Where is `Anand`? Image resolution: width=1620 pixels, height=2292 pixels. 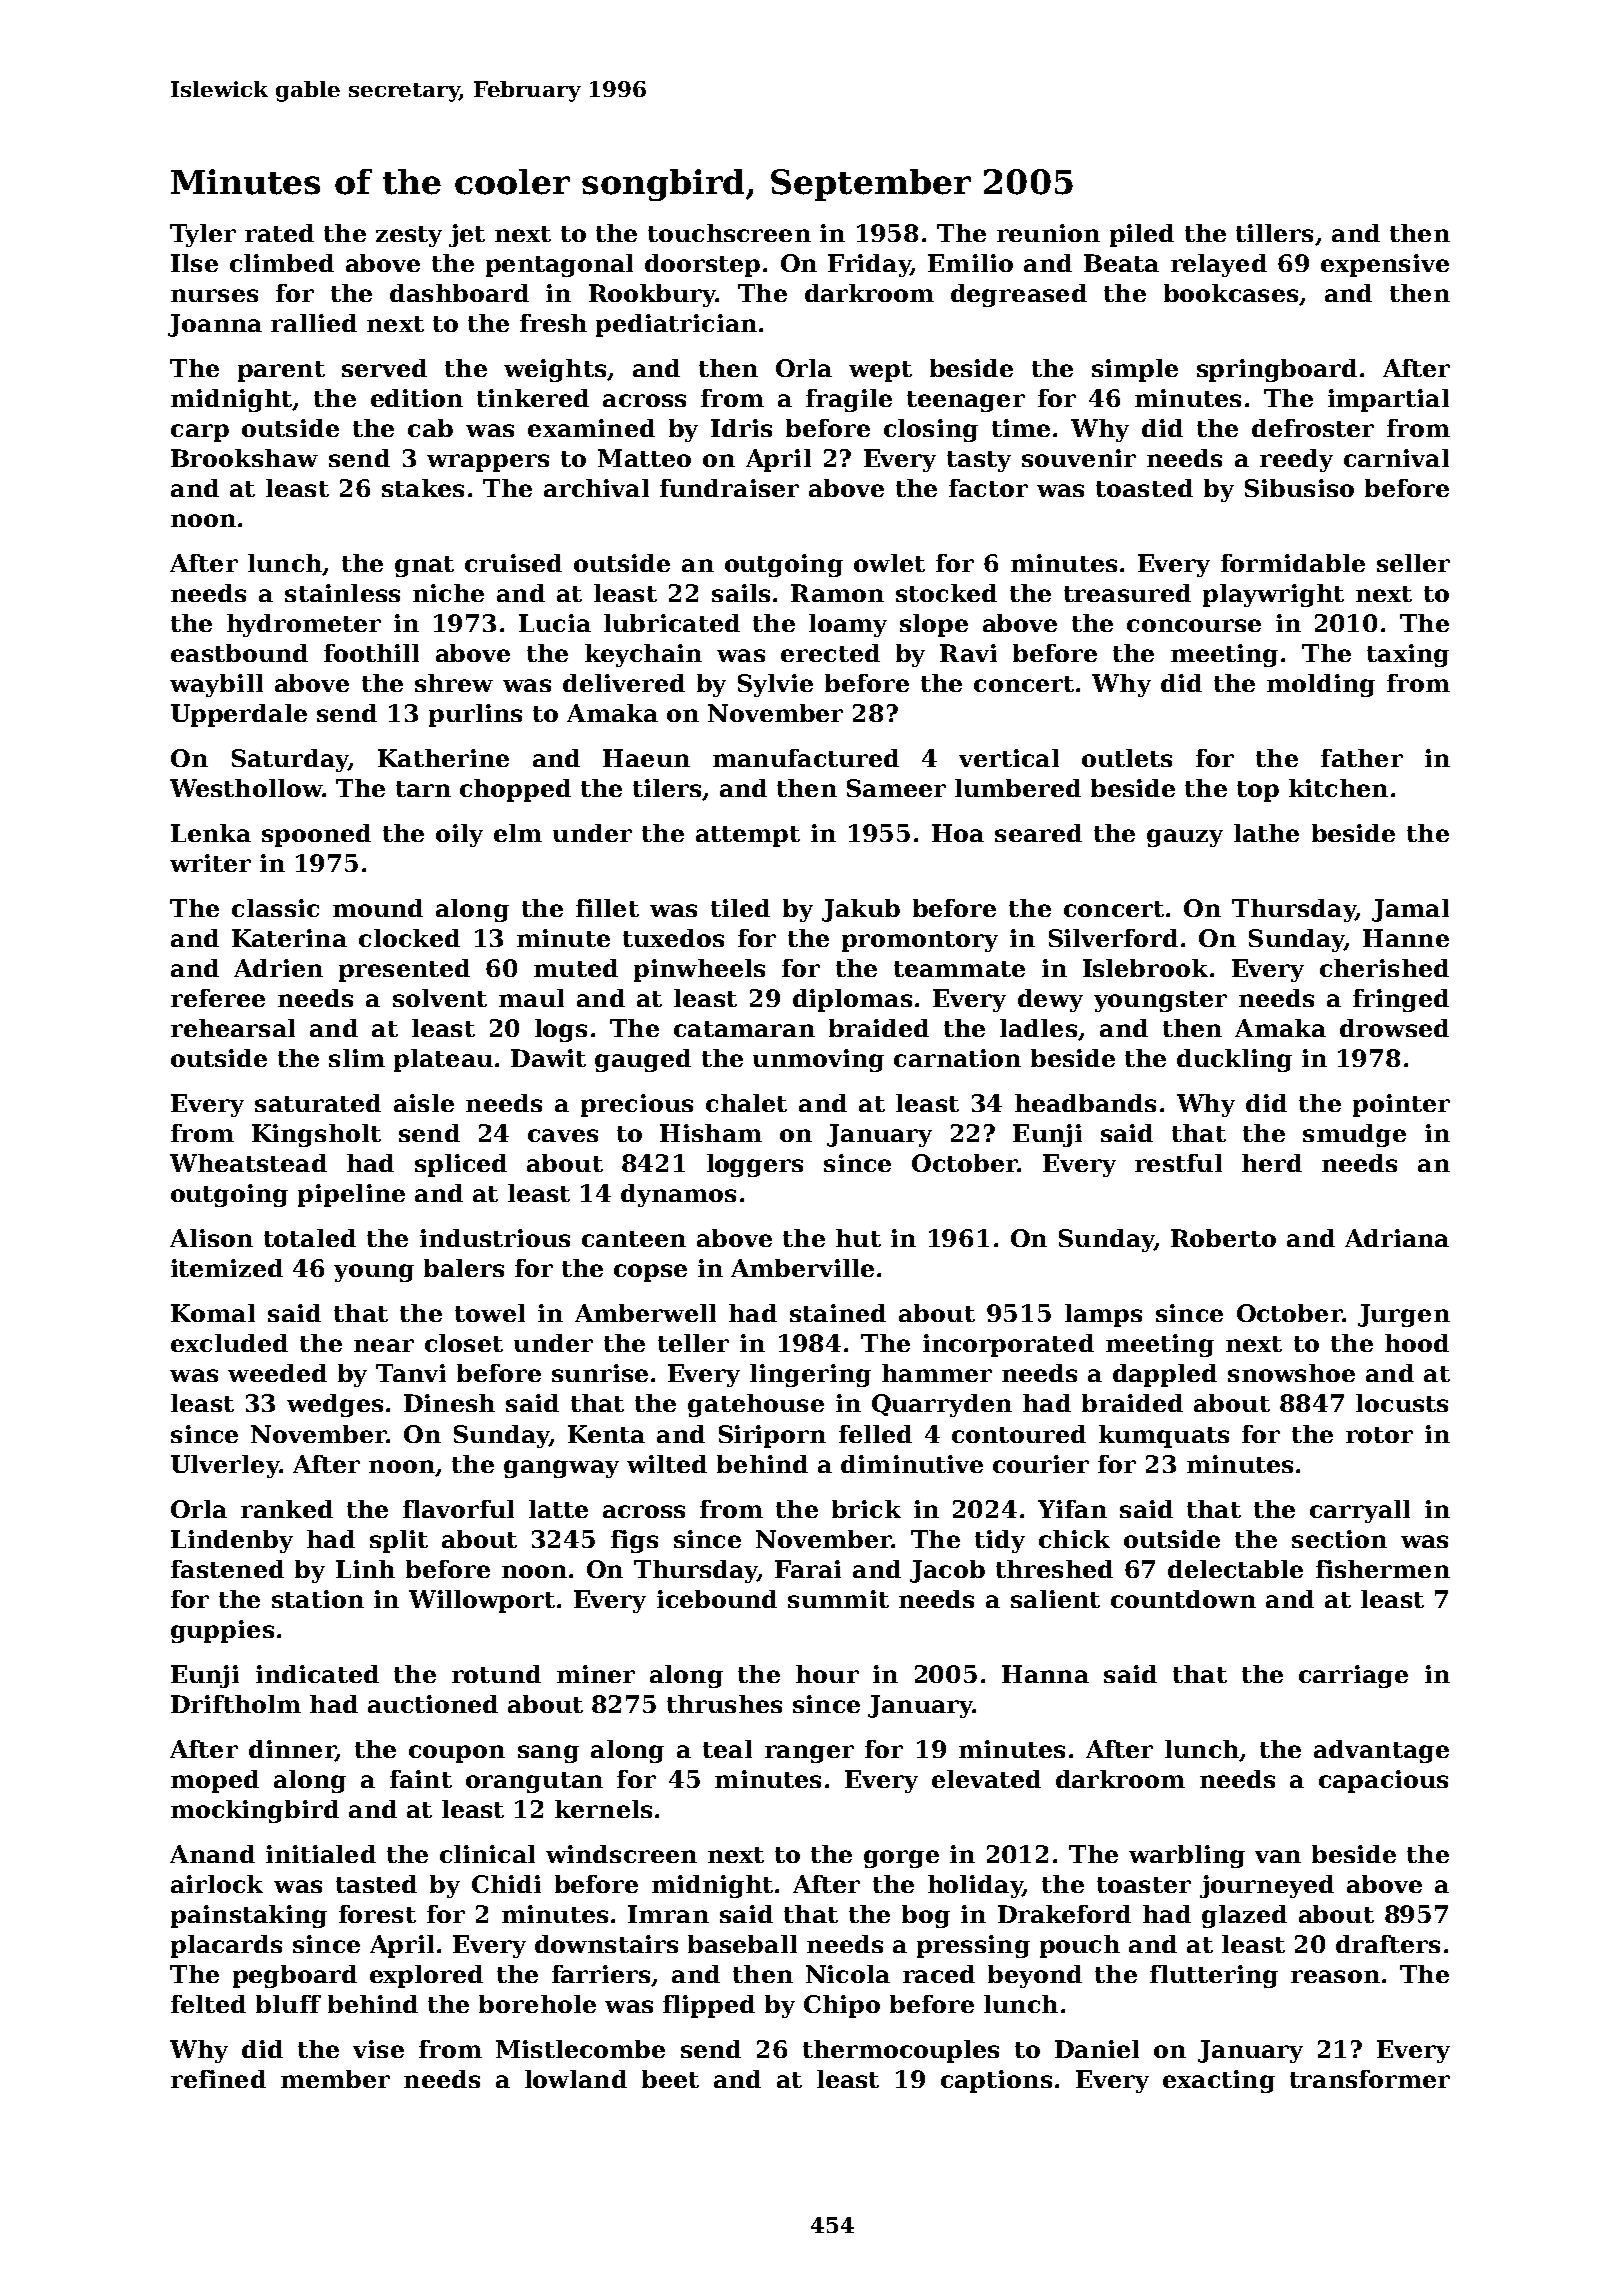 Anand is located at coordinates (212, 1854).
